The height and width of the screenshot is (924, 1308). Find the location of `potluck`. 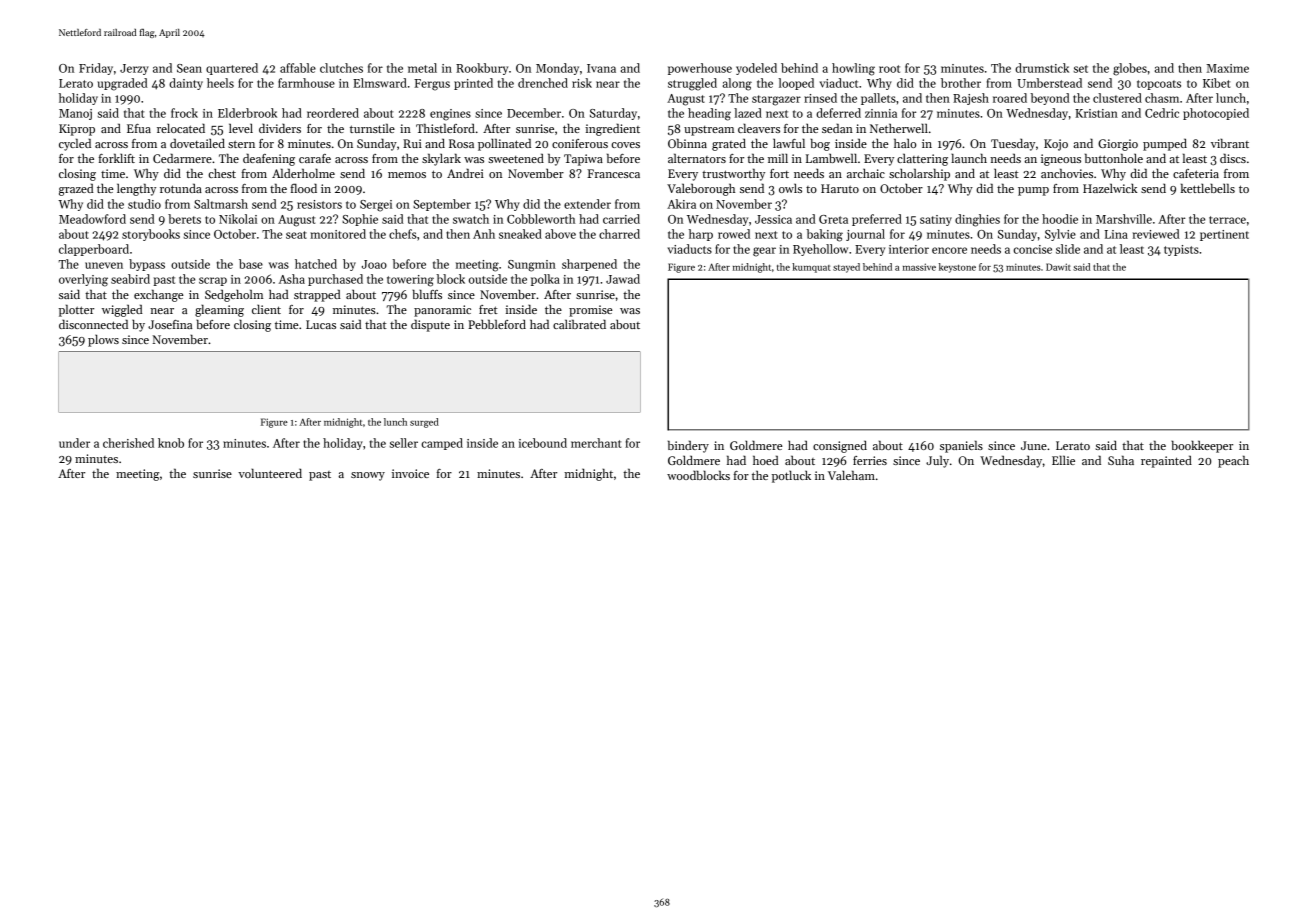

potluck is located at coordinates (791, 476).
